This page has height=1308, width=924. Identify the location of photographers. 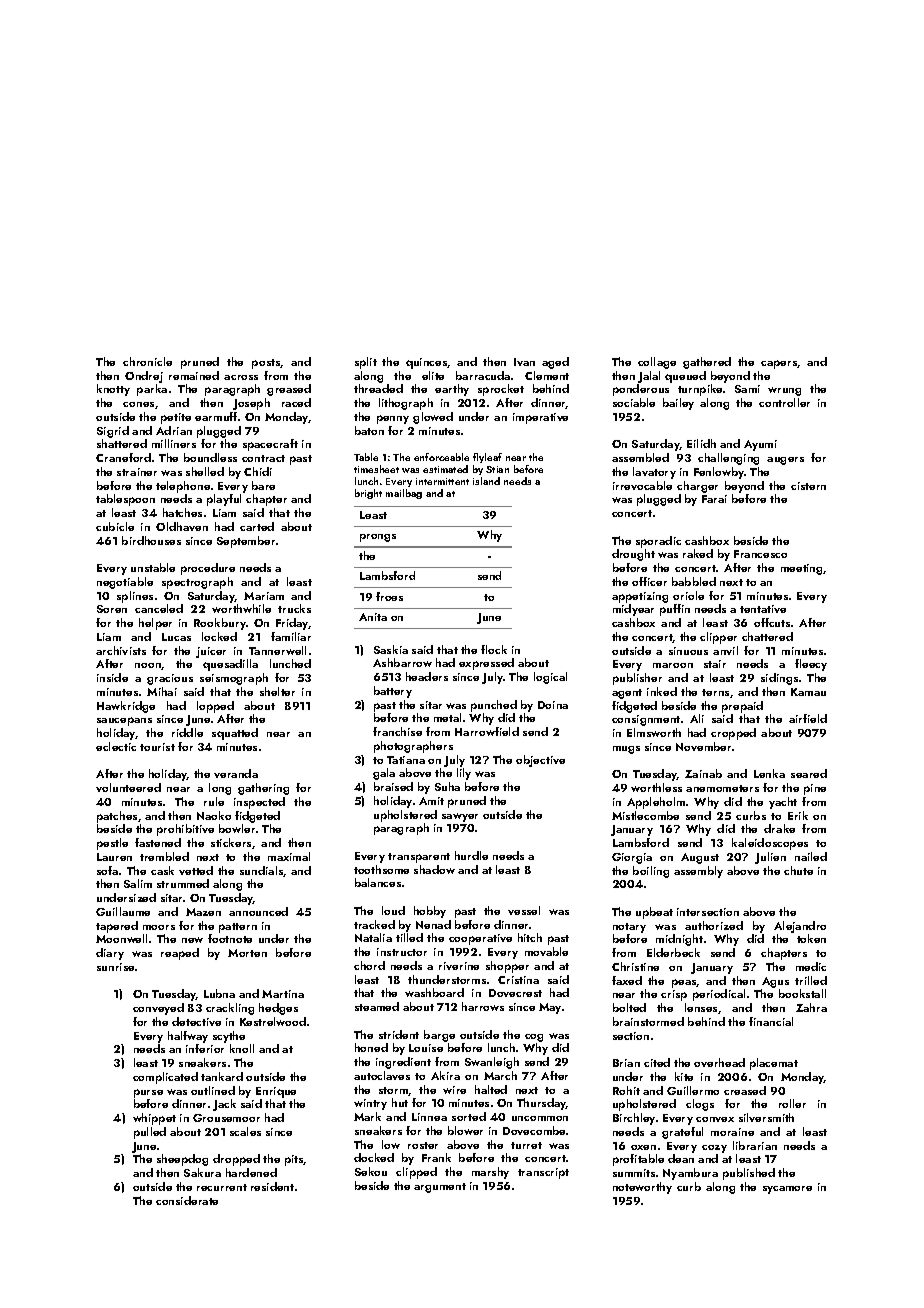
(413, 747).
